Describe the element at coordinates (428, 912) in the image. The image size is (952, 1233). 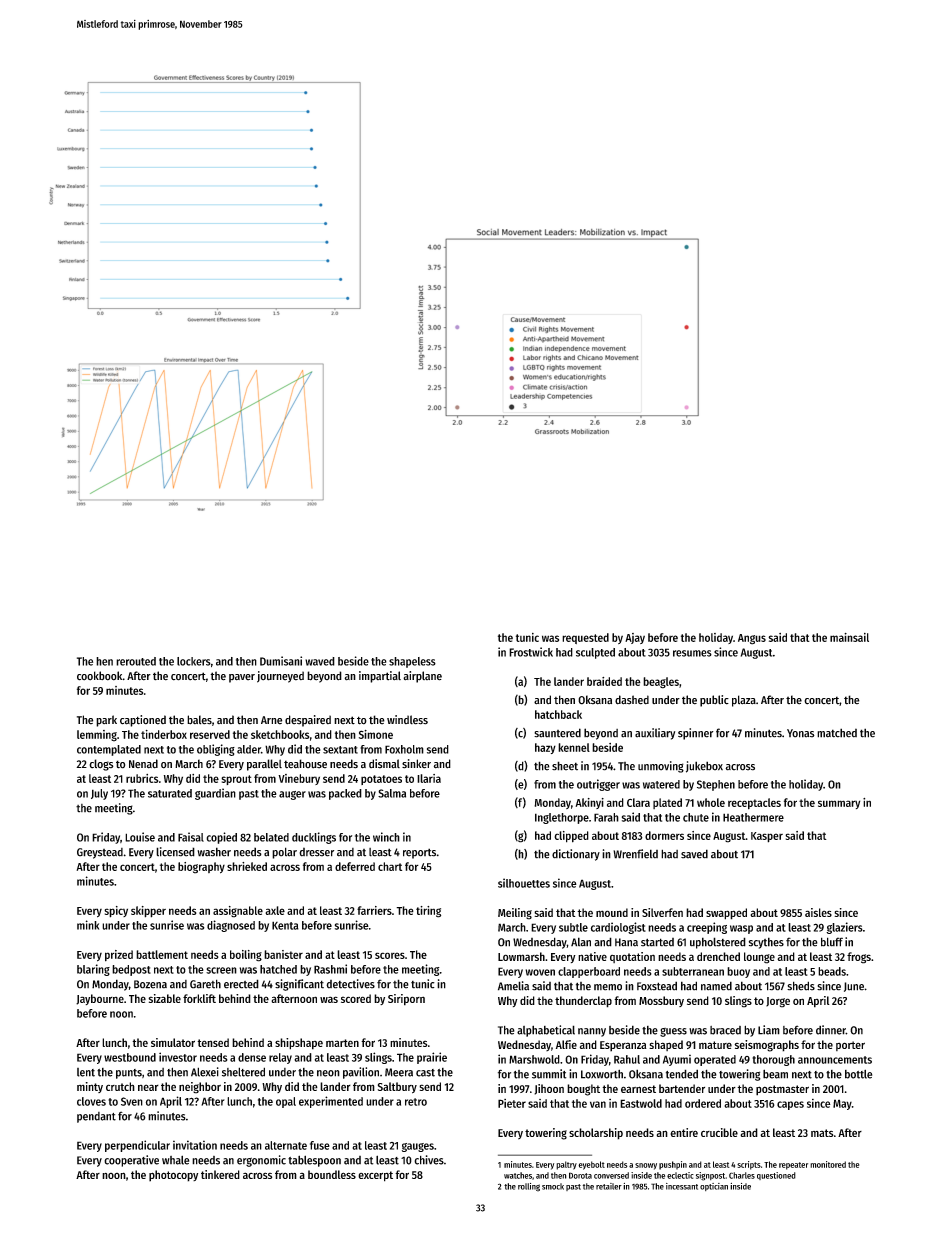
I see `tiring` at that location.
